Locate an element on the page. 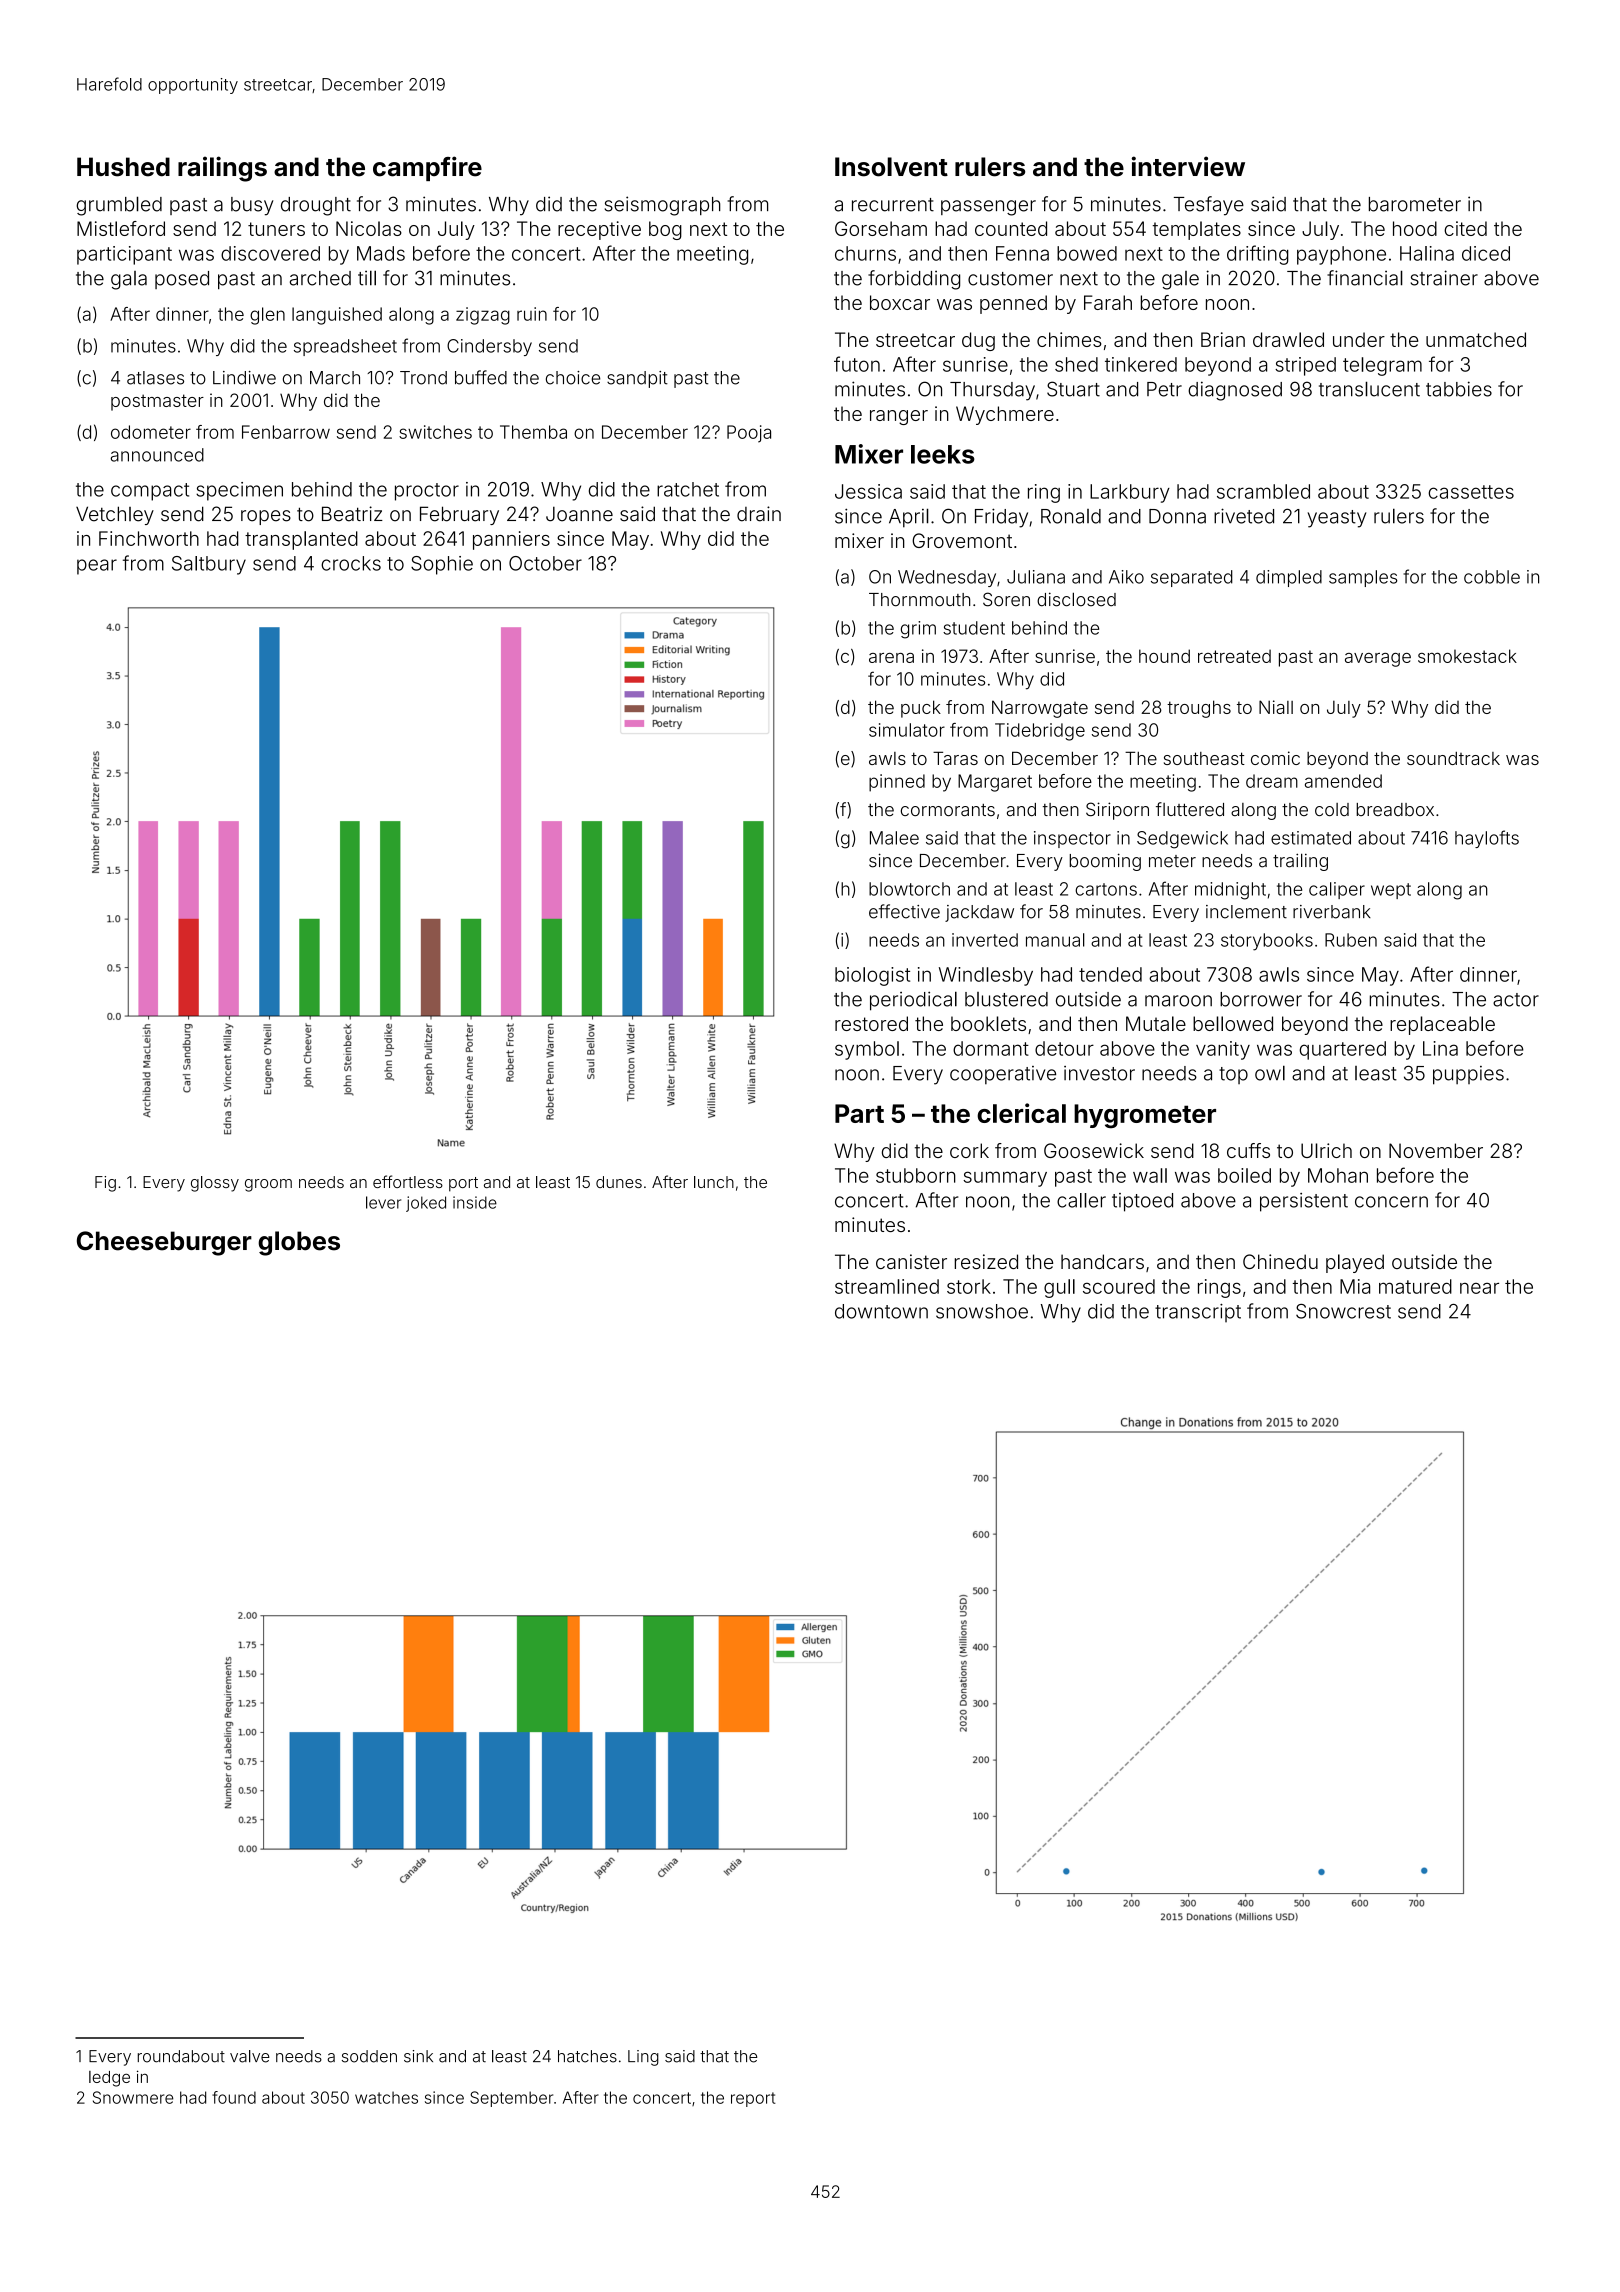  found is located at coordinates (234, 2097).
